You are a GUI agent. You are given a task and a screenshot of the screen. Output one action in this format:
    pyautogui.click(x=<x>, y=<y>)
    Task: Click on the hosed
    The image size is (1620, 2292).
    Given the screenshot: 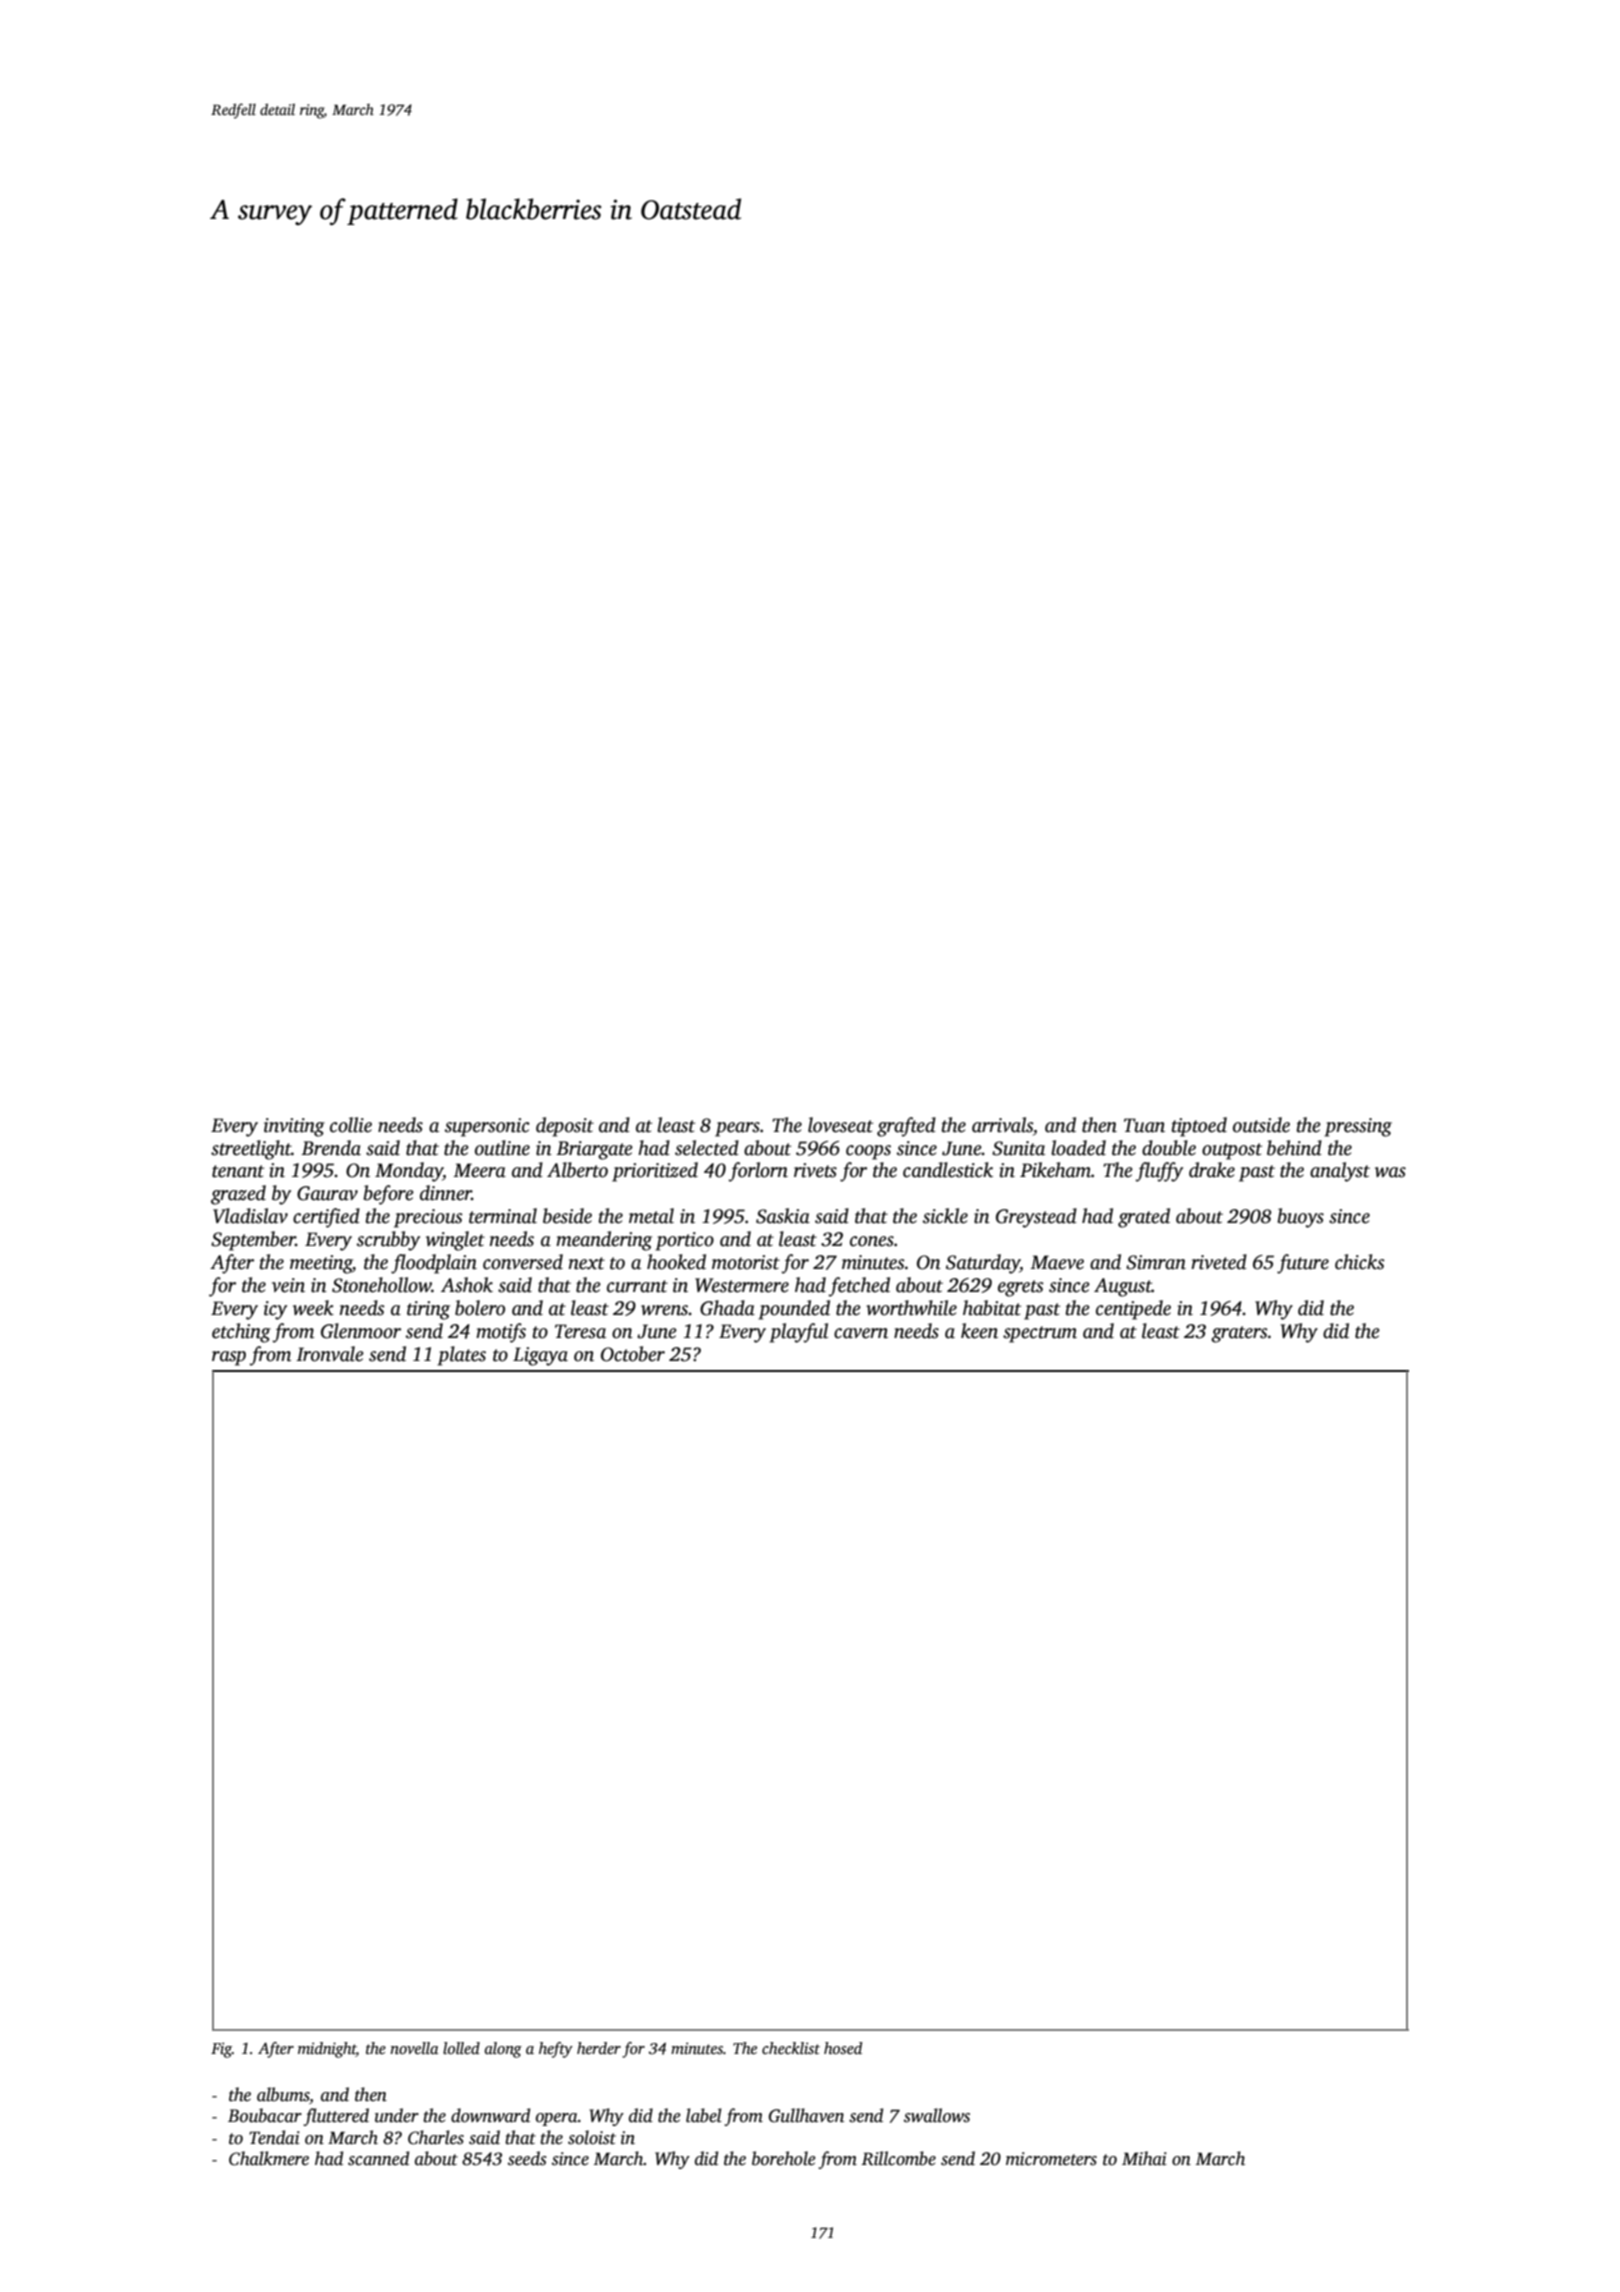 What is the action you would take?
    pyautogui.click(x=843, y=2048)
